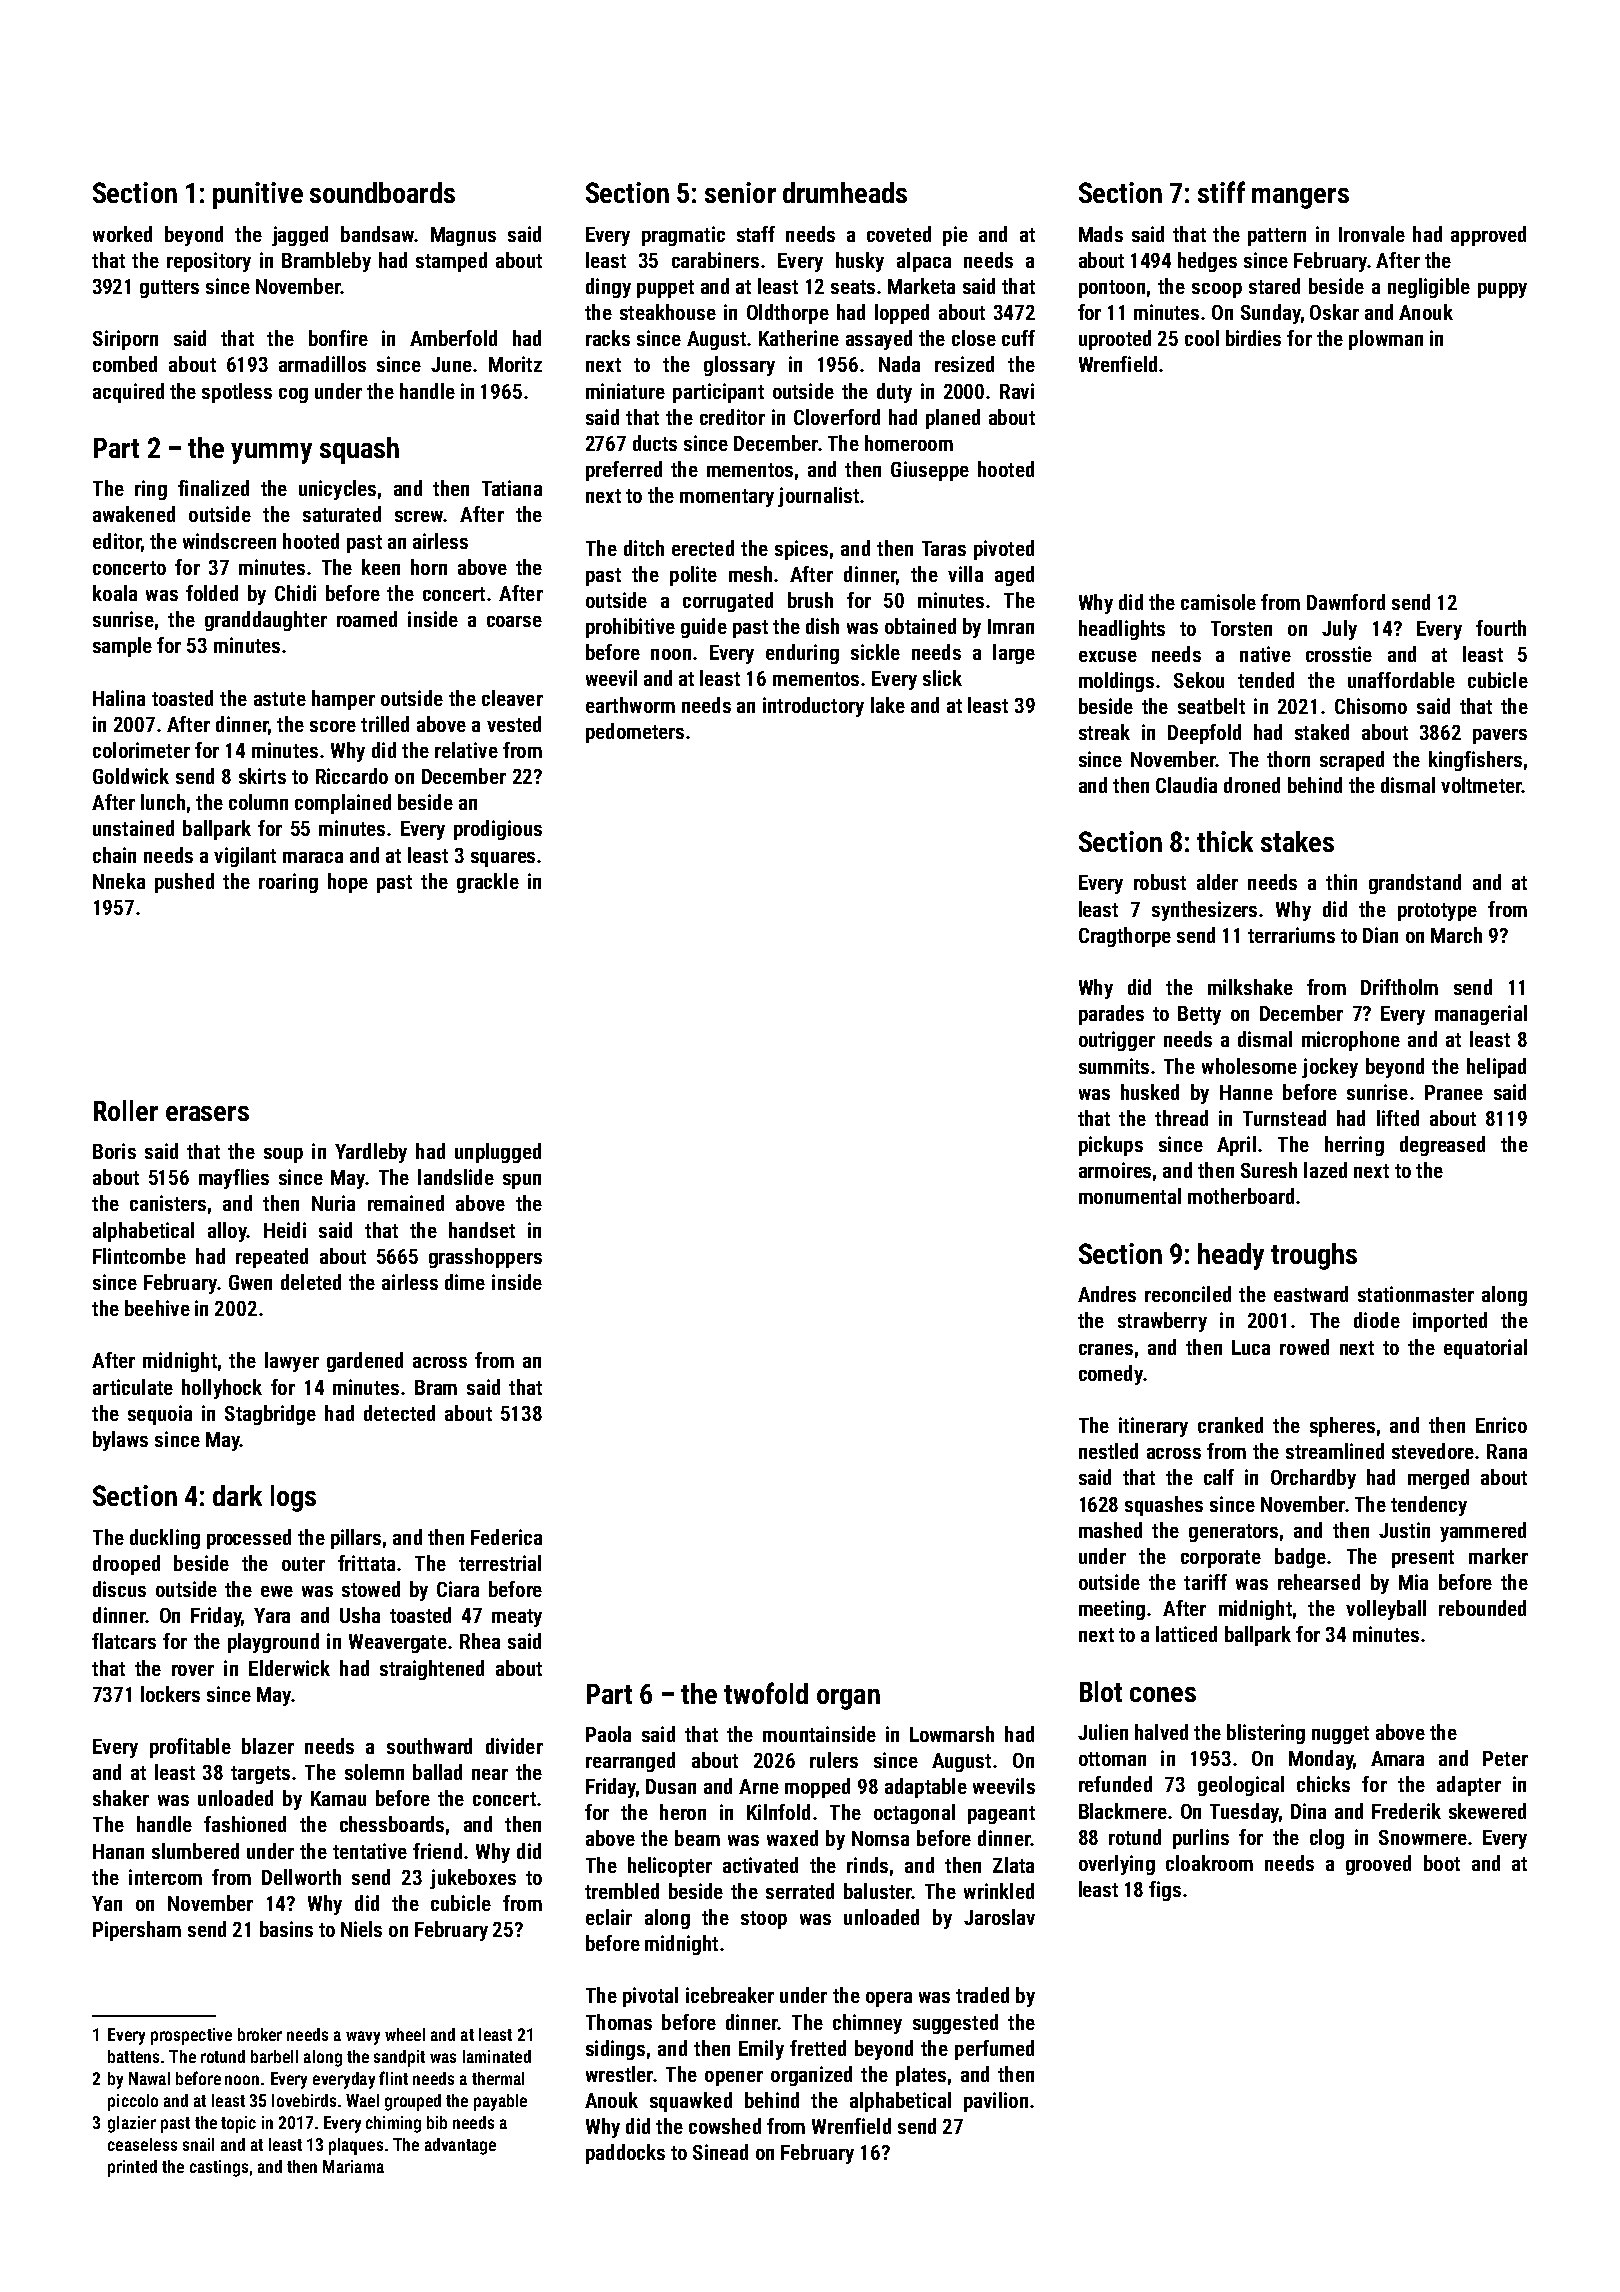 Image resolution: width=1620 pixels, height=2292 pixels. Describe the element at coordinates (1505, 1758) in the screenshot. I see `Peter` at that location.
